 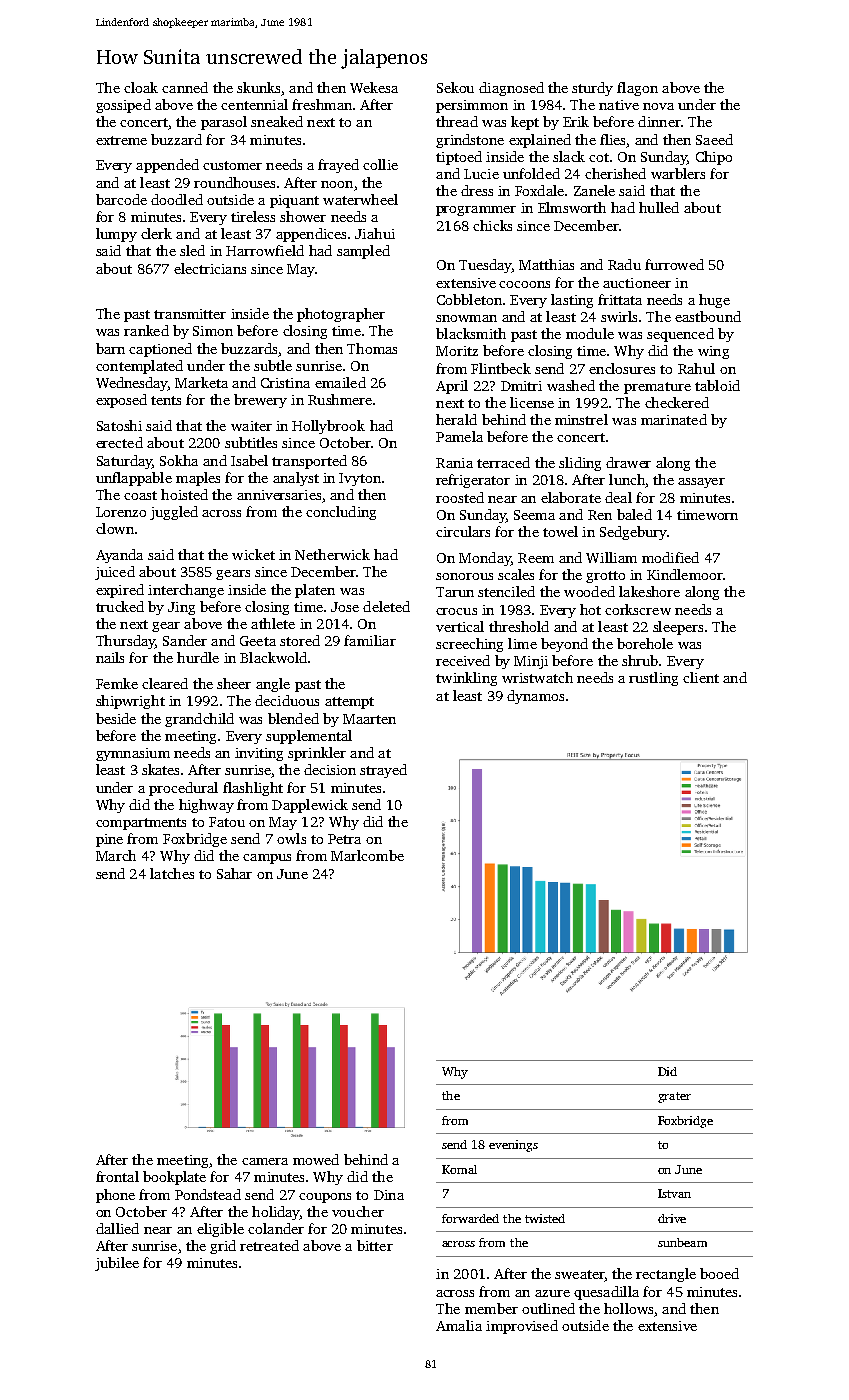 What do you see at coordinates (259, 754) in the page?
I see `inviting` at bounding box center [259, 754].
